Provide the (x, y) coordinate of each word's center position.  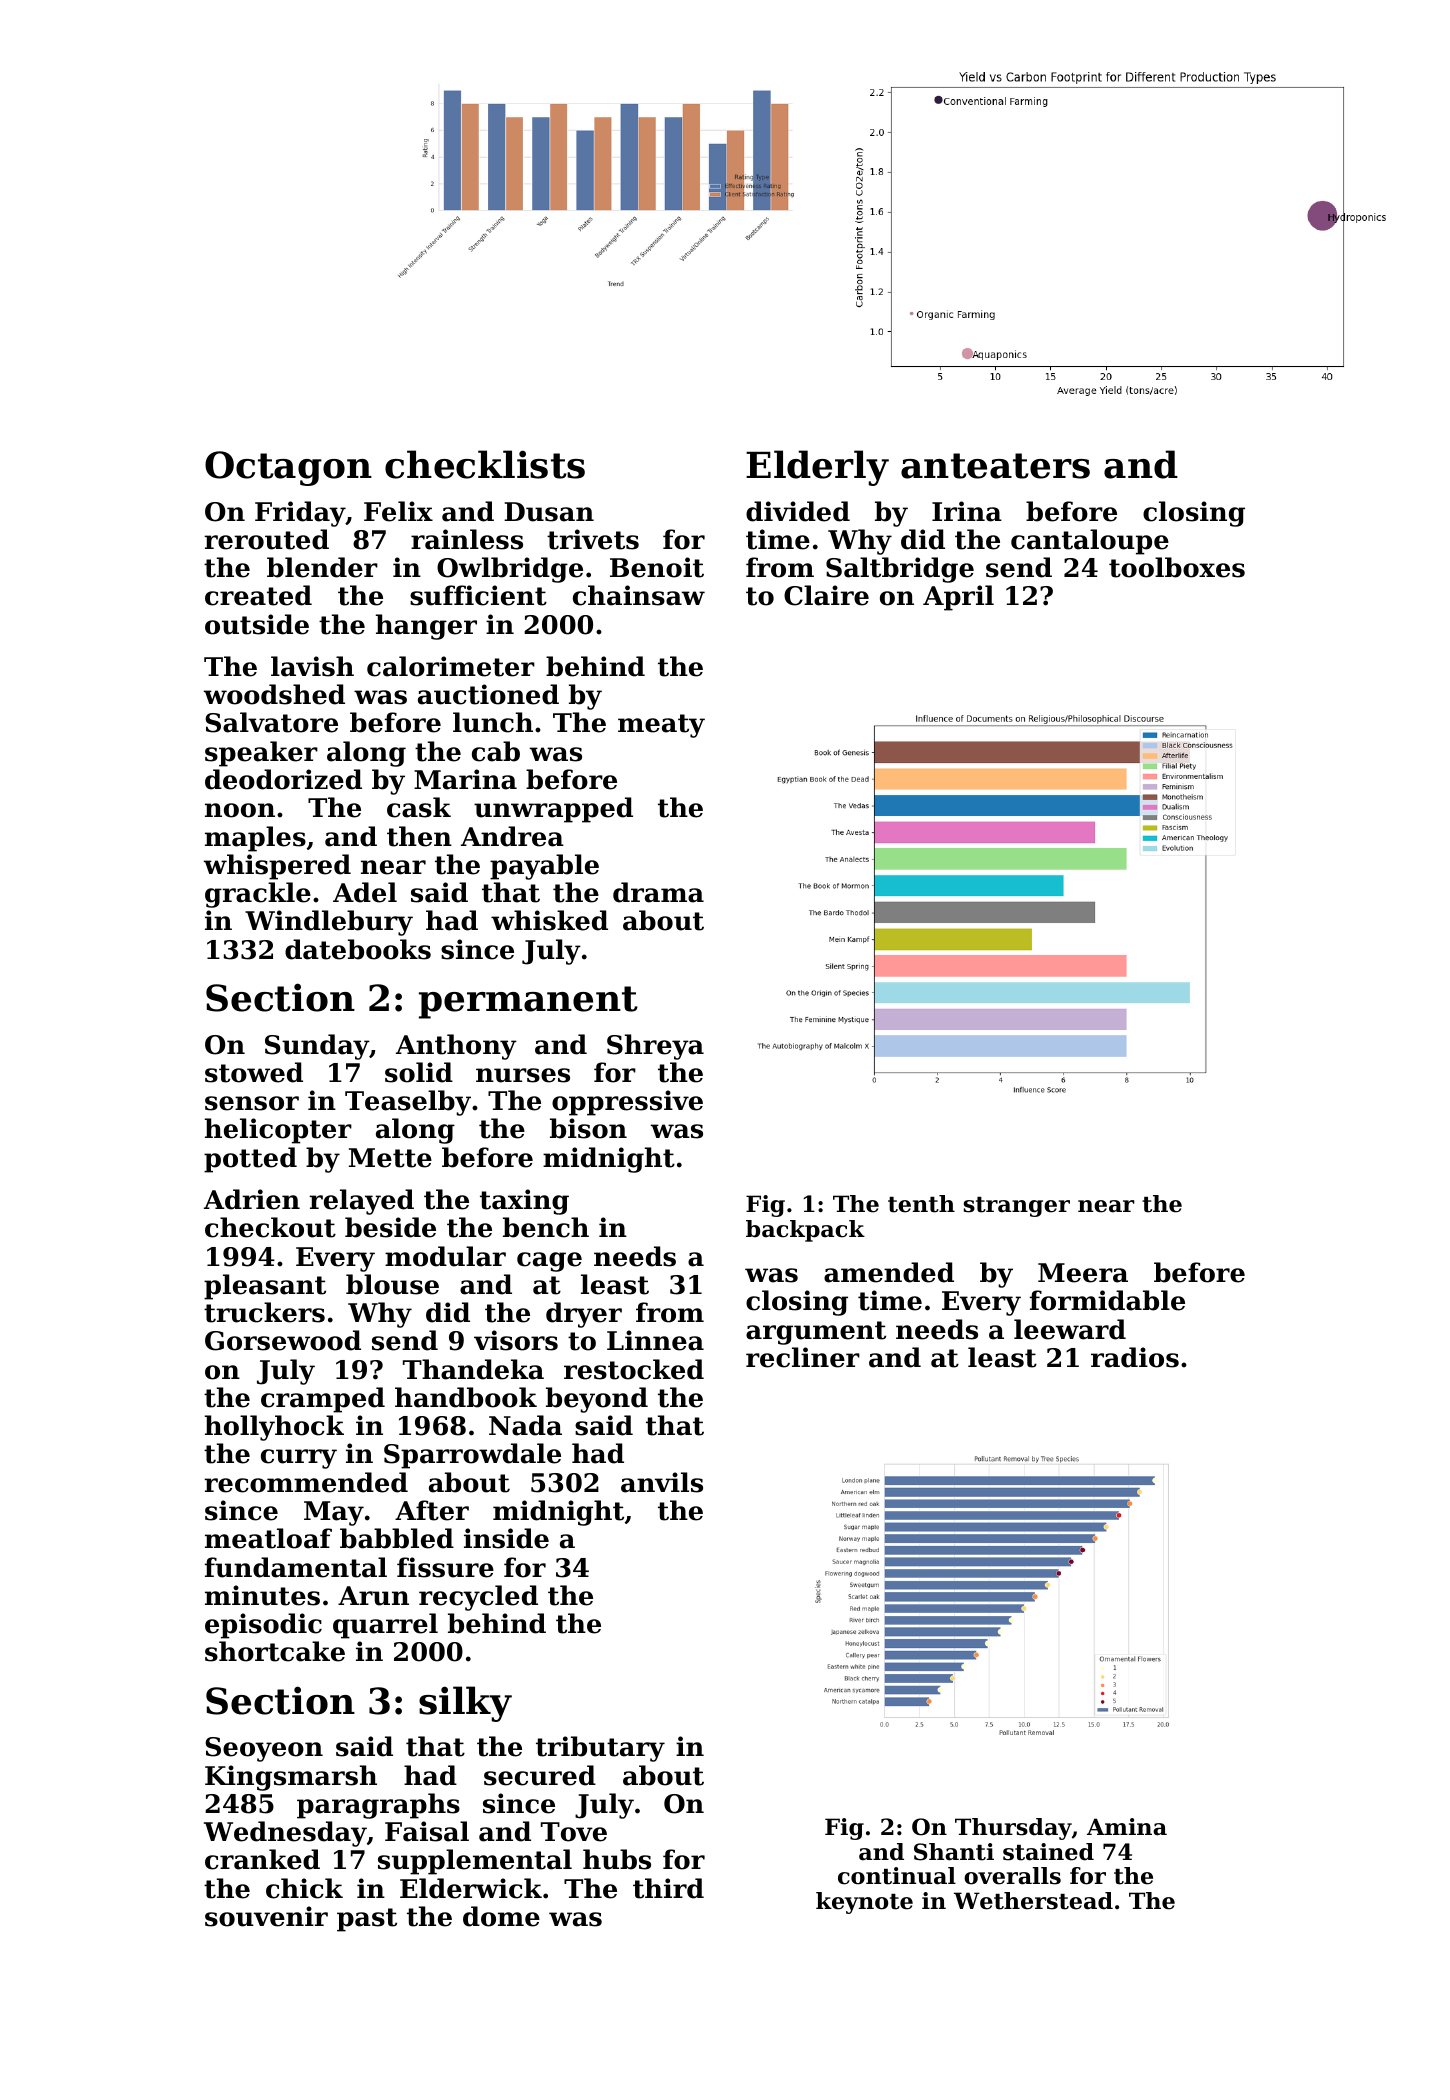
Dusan (549, 512)
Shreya (655, 1047)
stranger (1017, 1207)
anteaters (995, 466)
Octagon (288, 468)
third (668, 1888)
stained (1048, 1852)
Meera (1083, 1273)
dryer (584, 1315)
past (367, 1920)
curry (299, 1459)
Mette (390, 1158)
